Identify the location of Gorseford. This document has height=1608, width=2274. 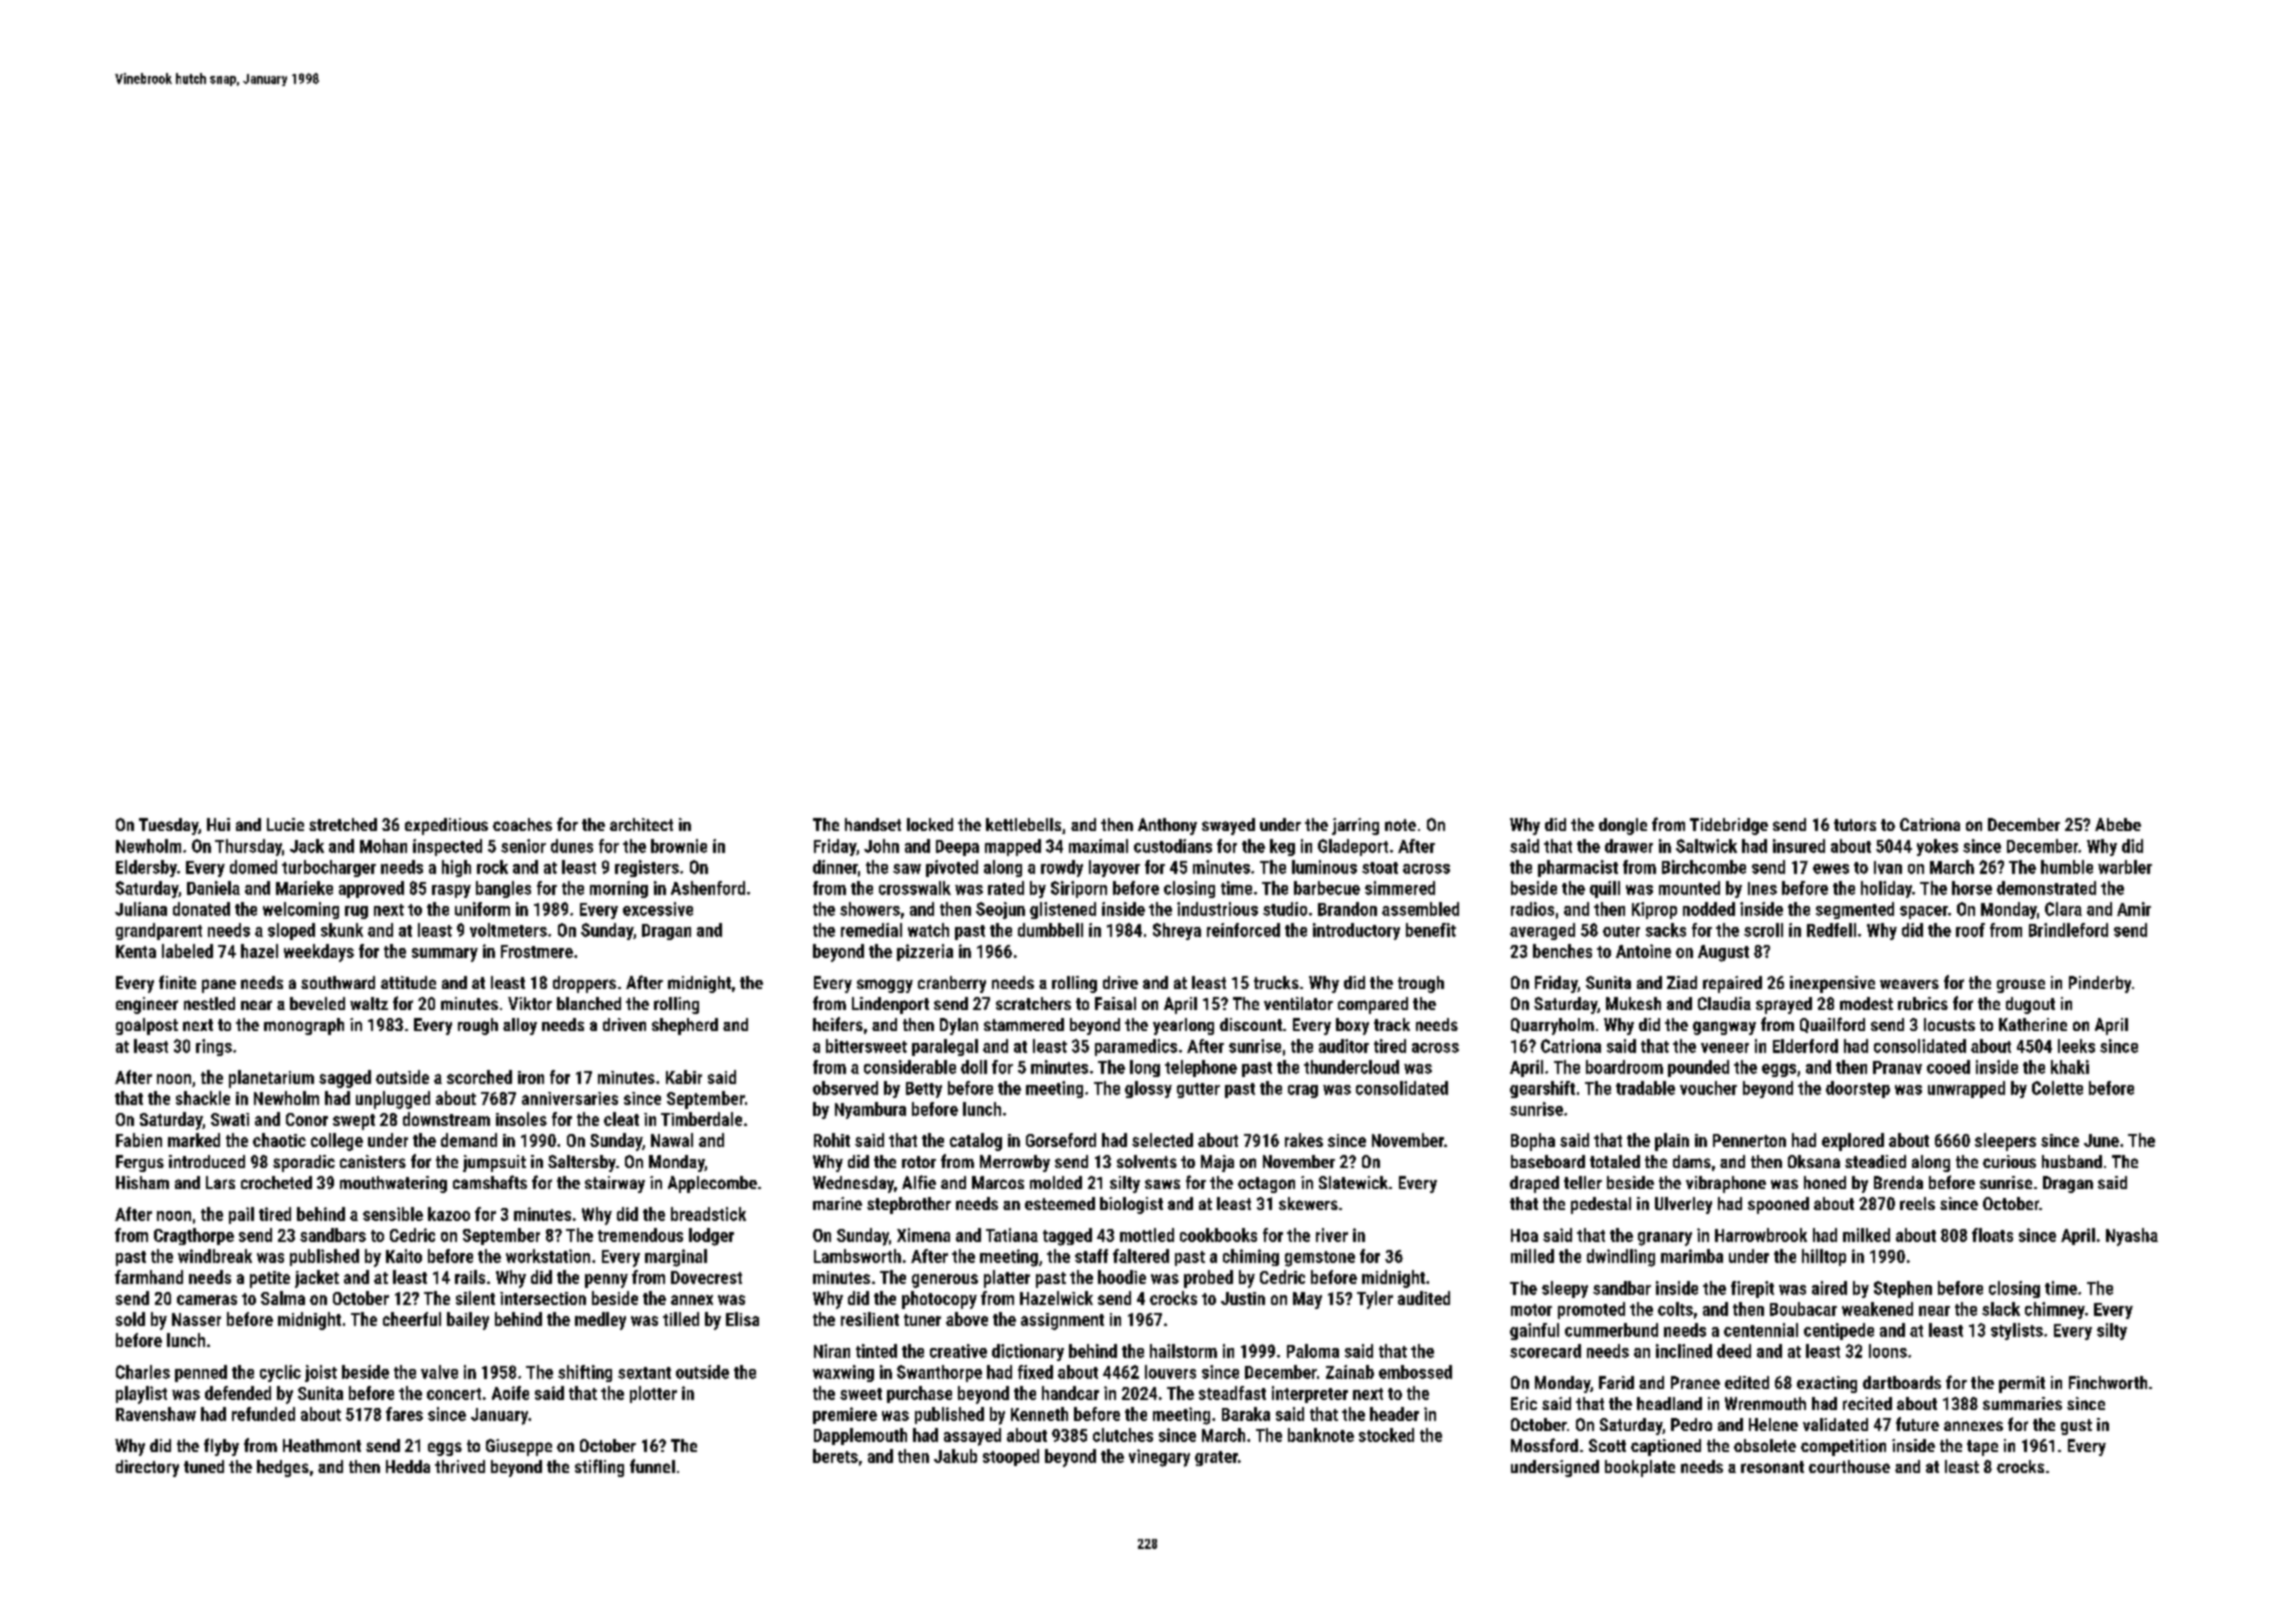
(1061, 1140).
